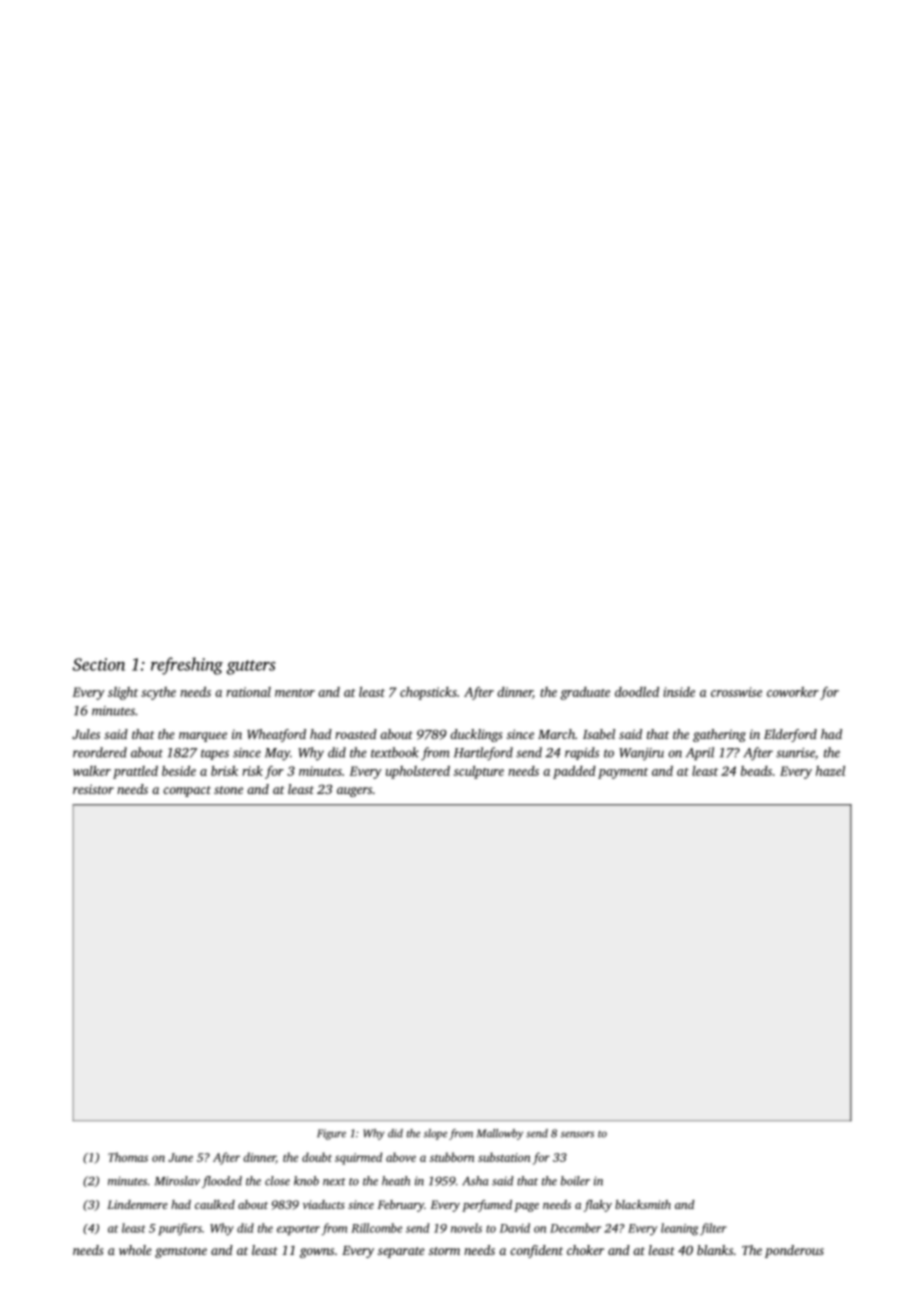 This screenshot has width=924, height=1308. What do you see at coordinates (354, 792) in the screenshot?
I see `augers` at bounding box center [354, 792].
